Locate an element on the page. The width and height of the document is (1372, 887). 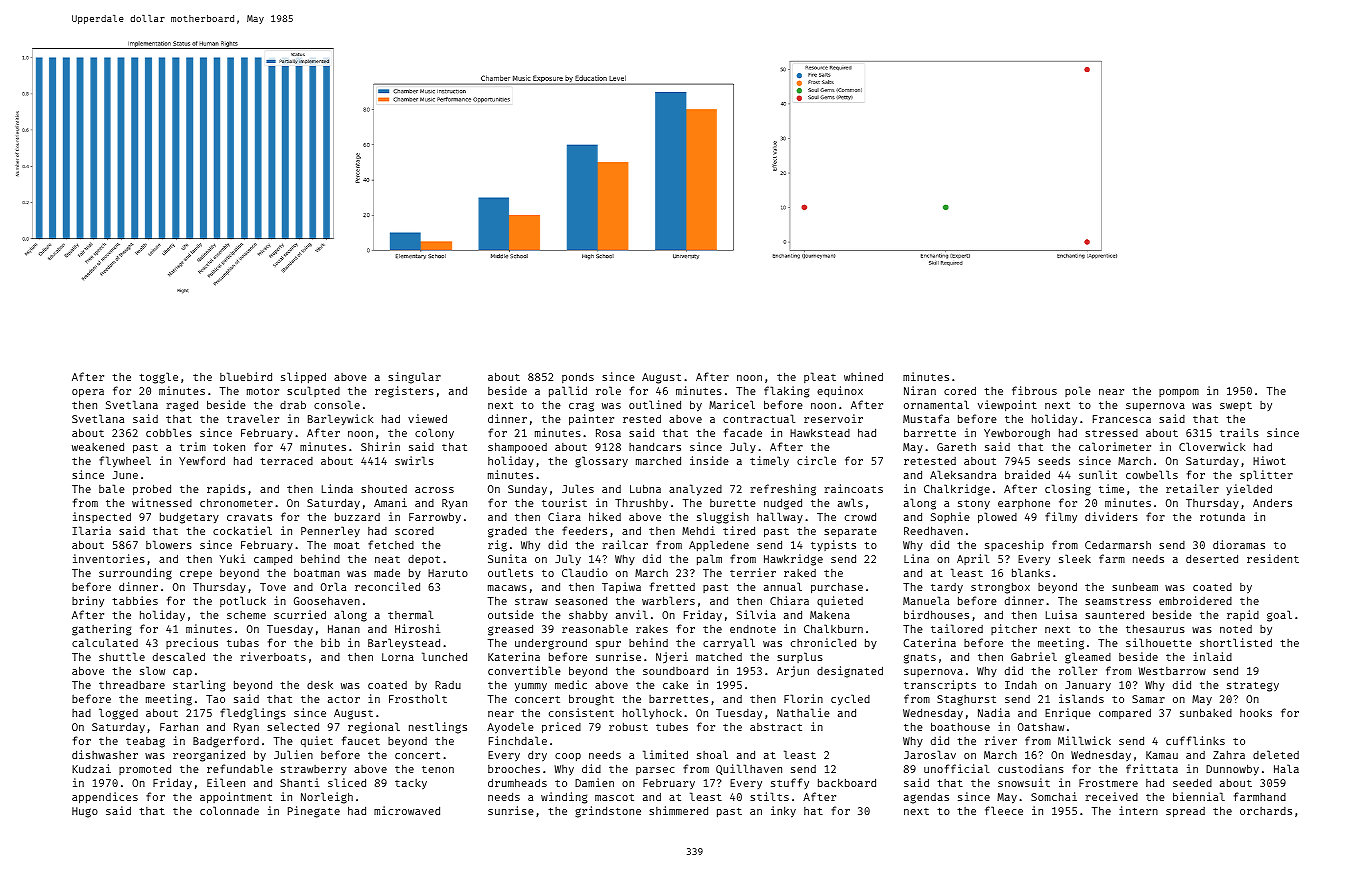
Zahra is located at coordinates (1229, 754).
